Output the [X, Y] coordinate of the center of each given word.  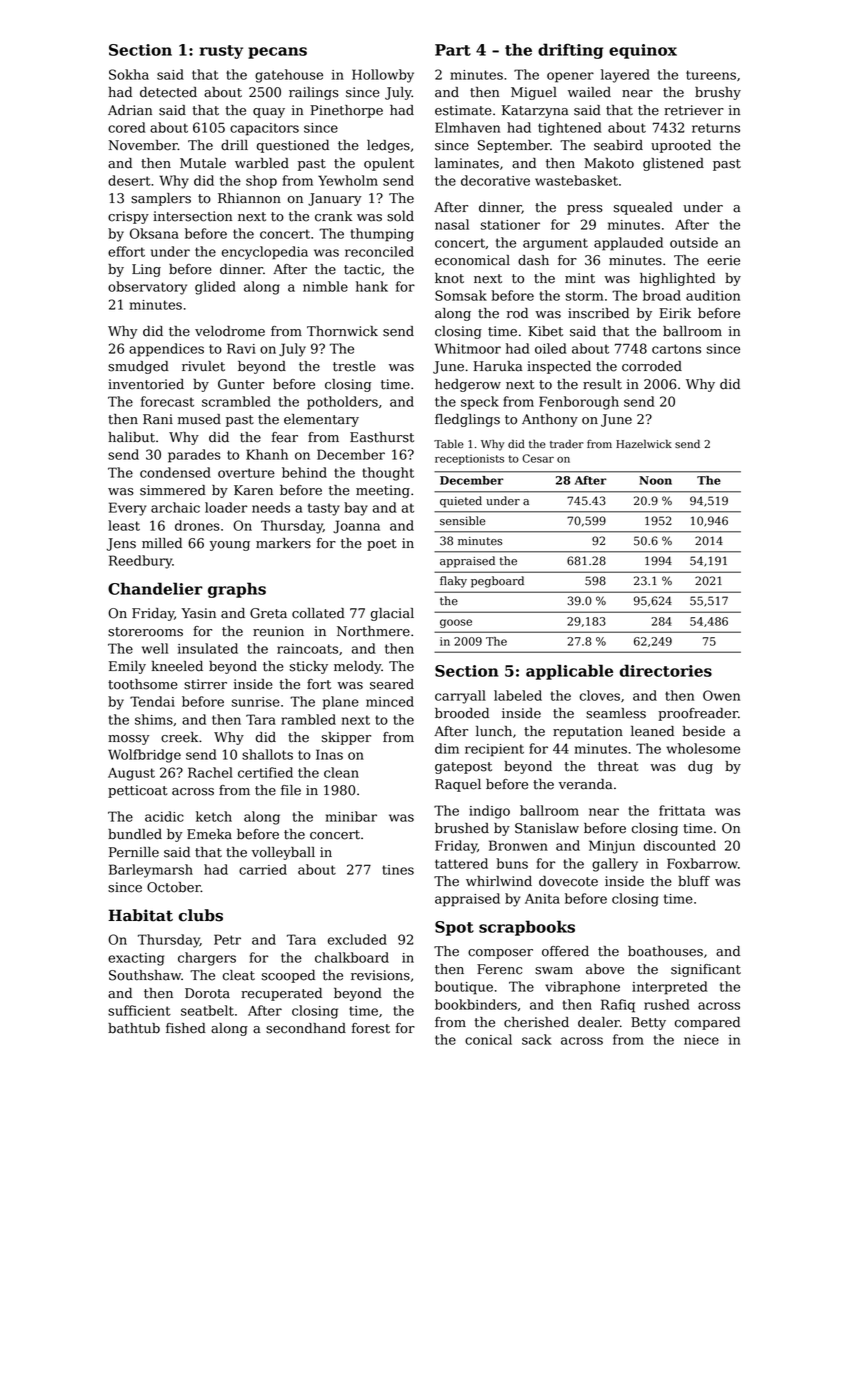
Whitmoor [468, 348]
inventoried [146, 384]
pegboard [497, 582]
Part [453, 50]
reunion [278, 631]
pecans [277, 53]
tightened [570, 129]
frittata [682, 810]
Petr [227, 939]
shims [154, 719]
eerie [723, 260]
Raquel [458, 785]
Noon [655, 480]
